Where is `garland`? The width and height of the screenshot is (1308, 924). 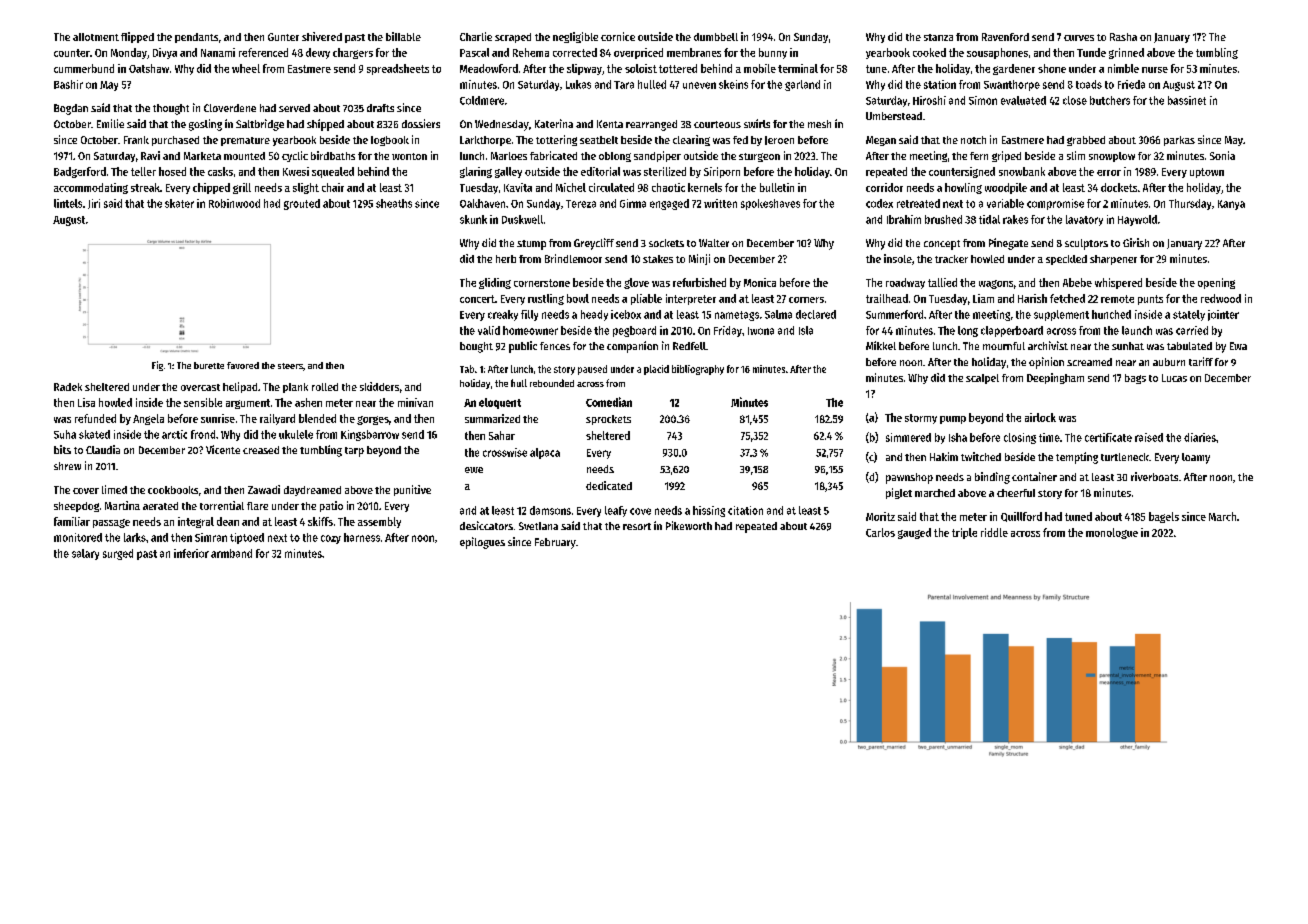 garland is located at coordinates (802, 85).
